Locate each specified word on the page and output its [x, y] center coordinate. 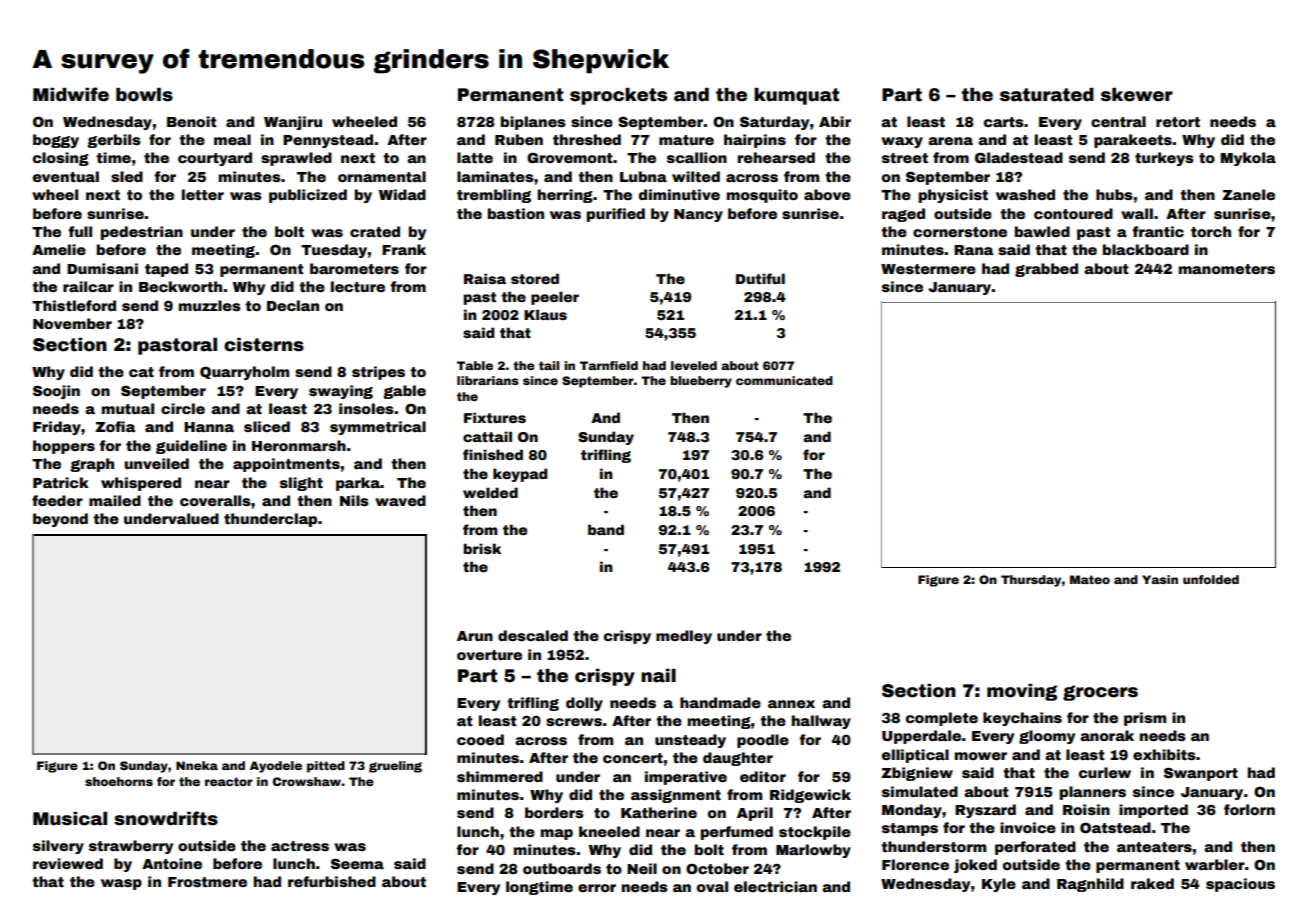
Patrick [61, 482]
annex [791, 704]
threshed [587, 139]
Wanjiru [293, 123]
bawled [1042, 231]
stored [535, 278]
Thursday [1031, 581]
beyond [60, 520]
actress [300, 846]
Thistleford [74, 305]
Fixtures [495, 417]
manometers [1227, 269]
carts [1004, 122]
